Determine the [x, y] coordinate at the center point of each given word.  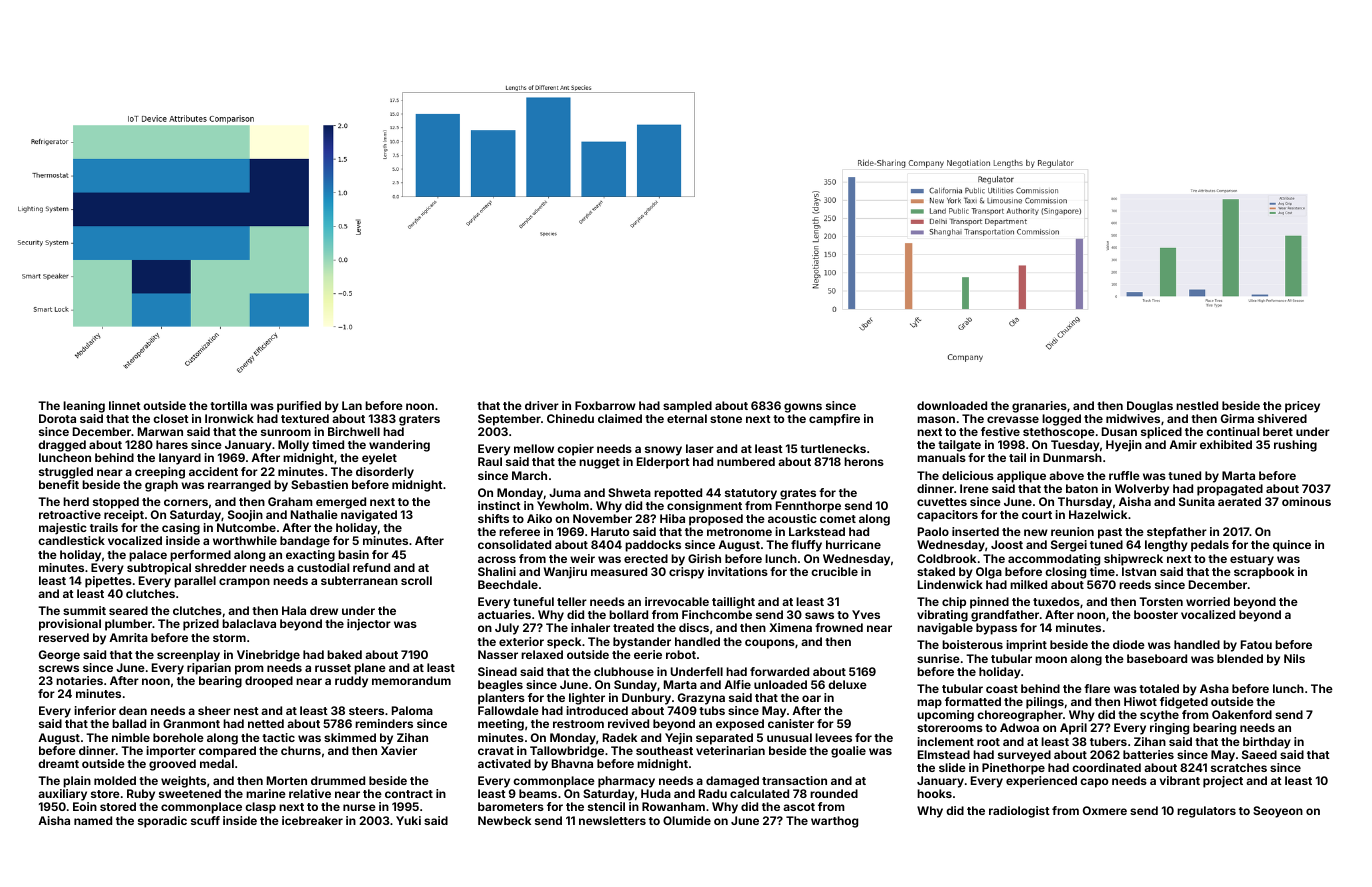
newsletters [612, 820]
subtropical [159, 569]
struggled [66, 473]
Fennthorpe [808, 507]
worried [1208, 601]
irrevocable [677, 601]
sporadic [162, 822]
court [1037, 515]
